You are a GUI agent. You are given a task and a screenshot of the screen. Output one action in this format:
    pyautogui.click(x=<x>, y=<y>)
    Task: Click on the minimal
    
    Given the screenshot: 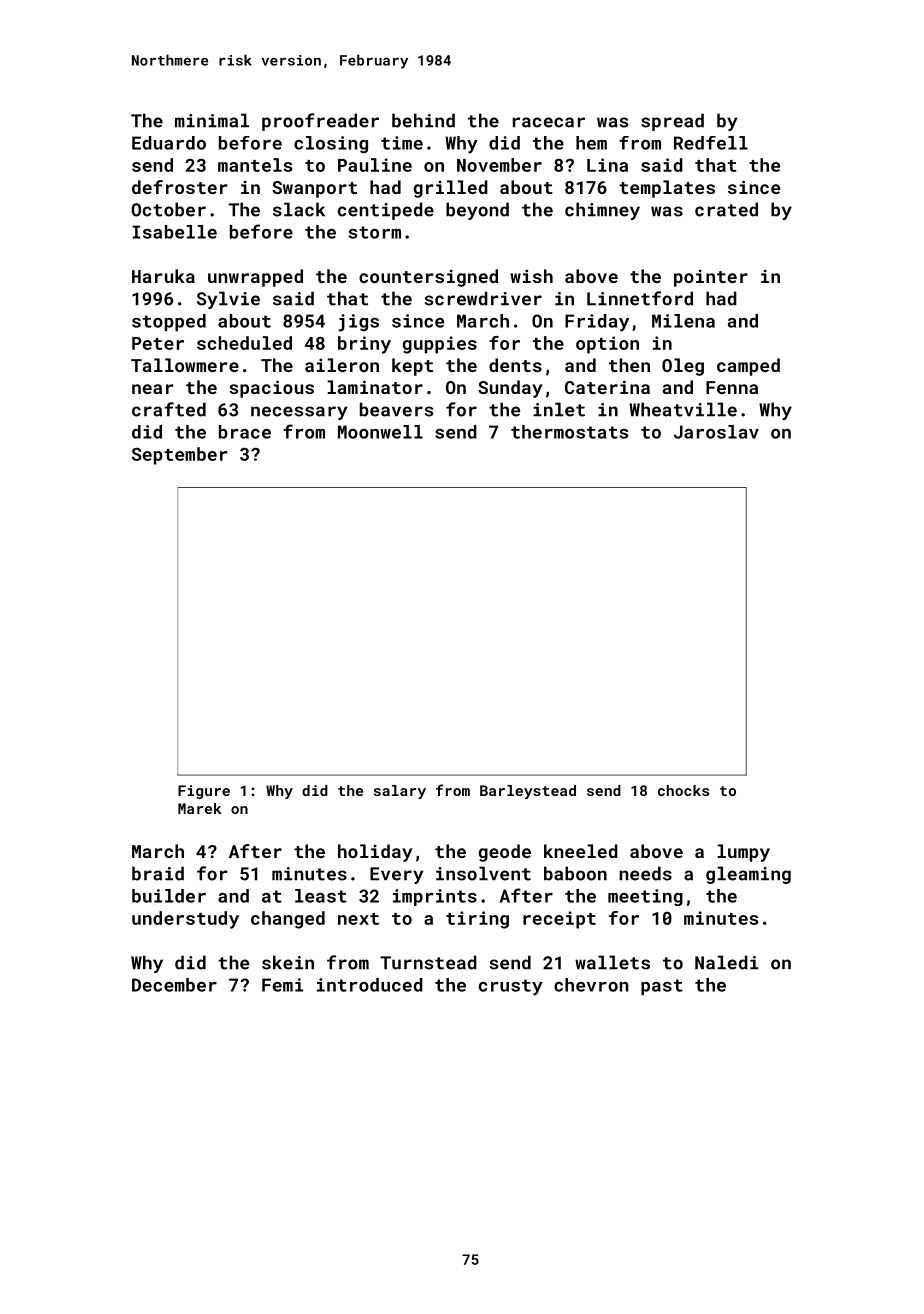 What is the action you would take?
    pyautogui.click(x=212, y=120)
